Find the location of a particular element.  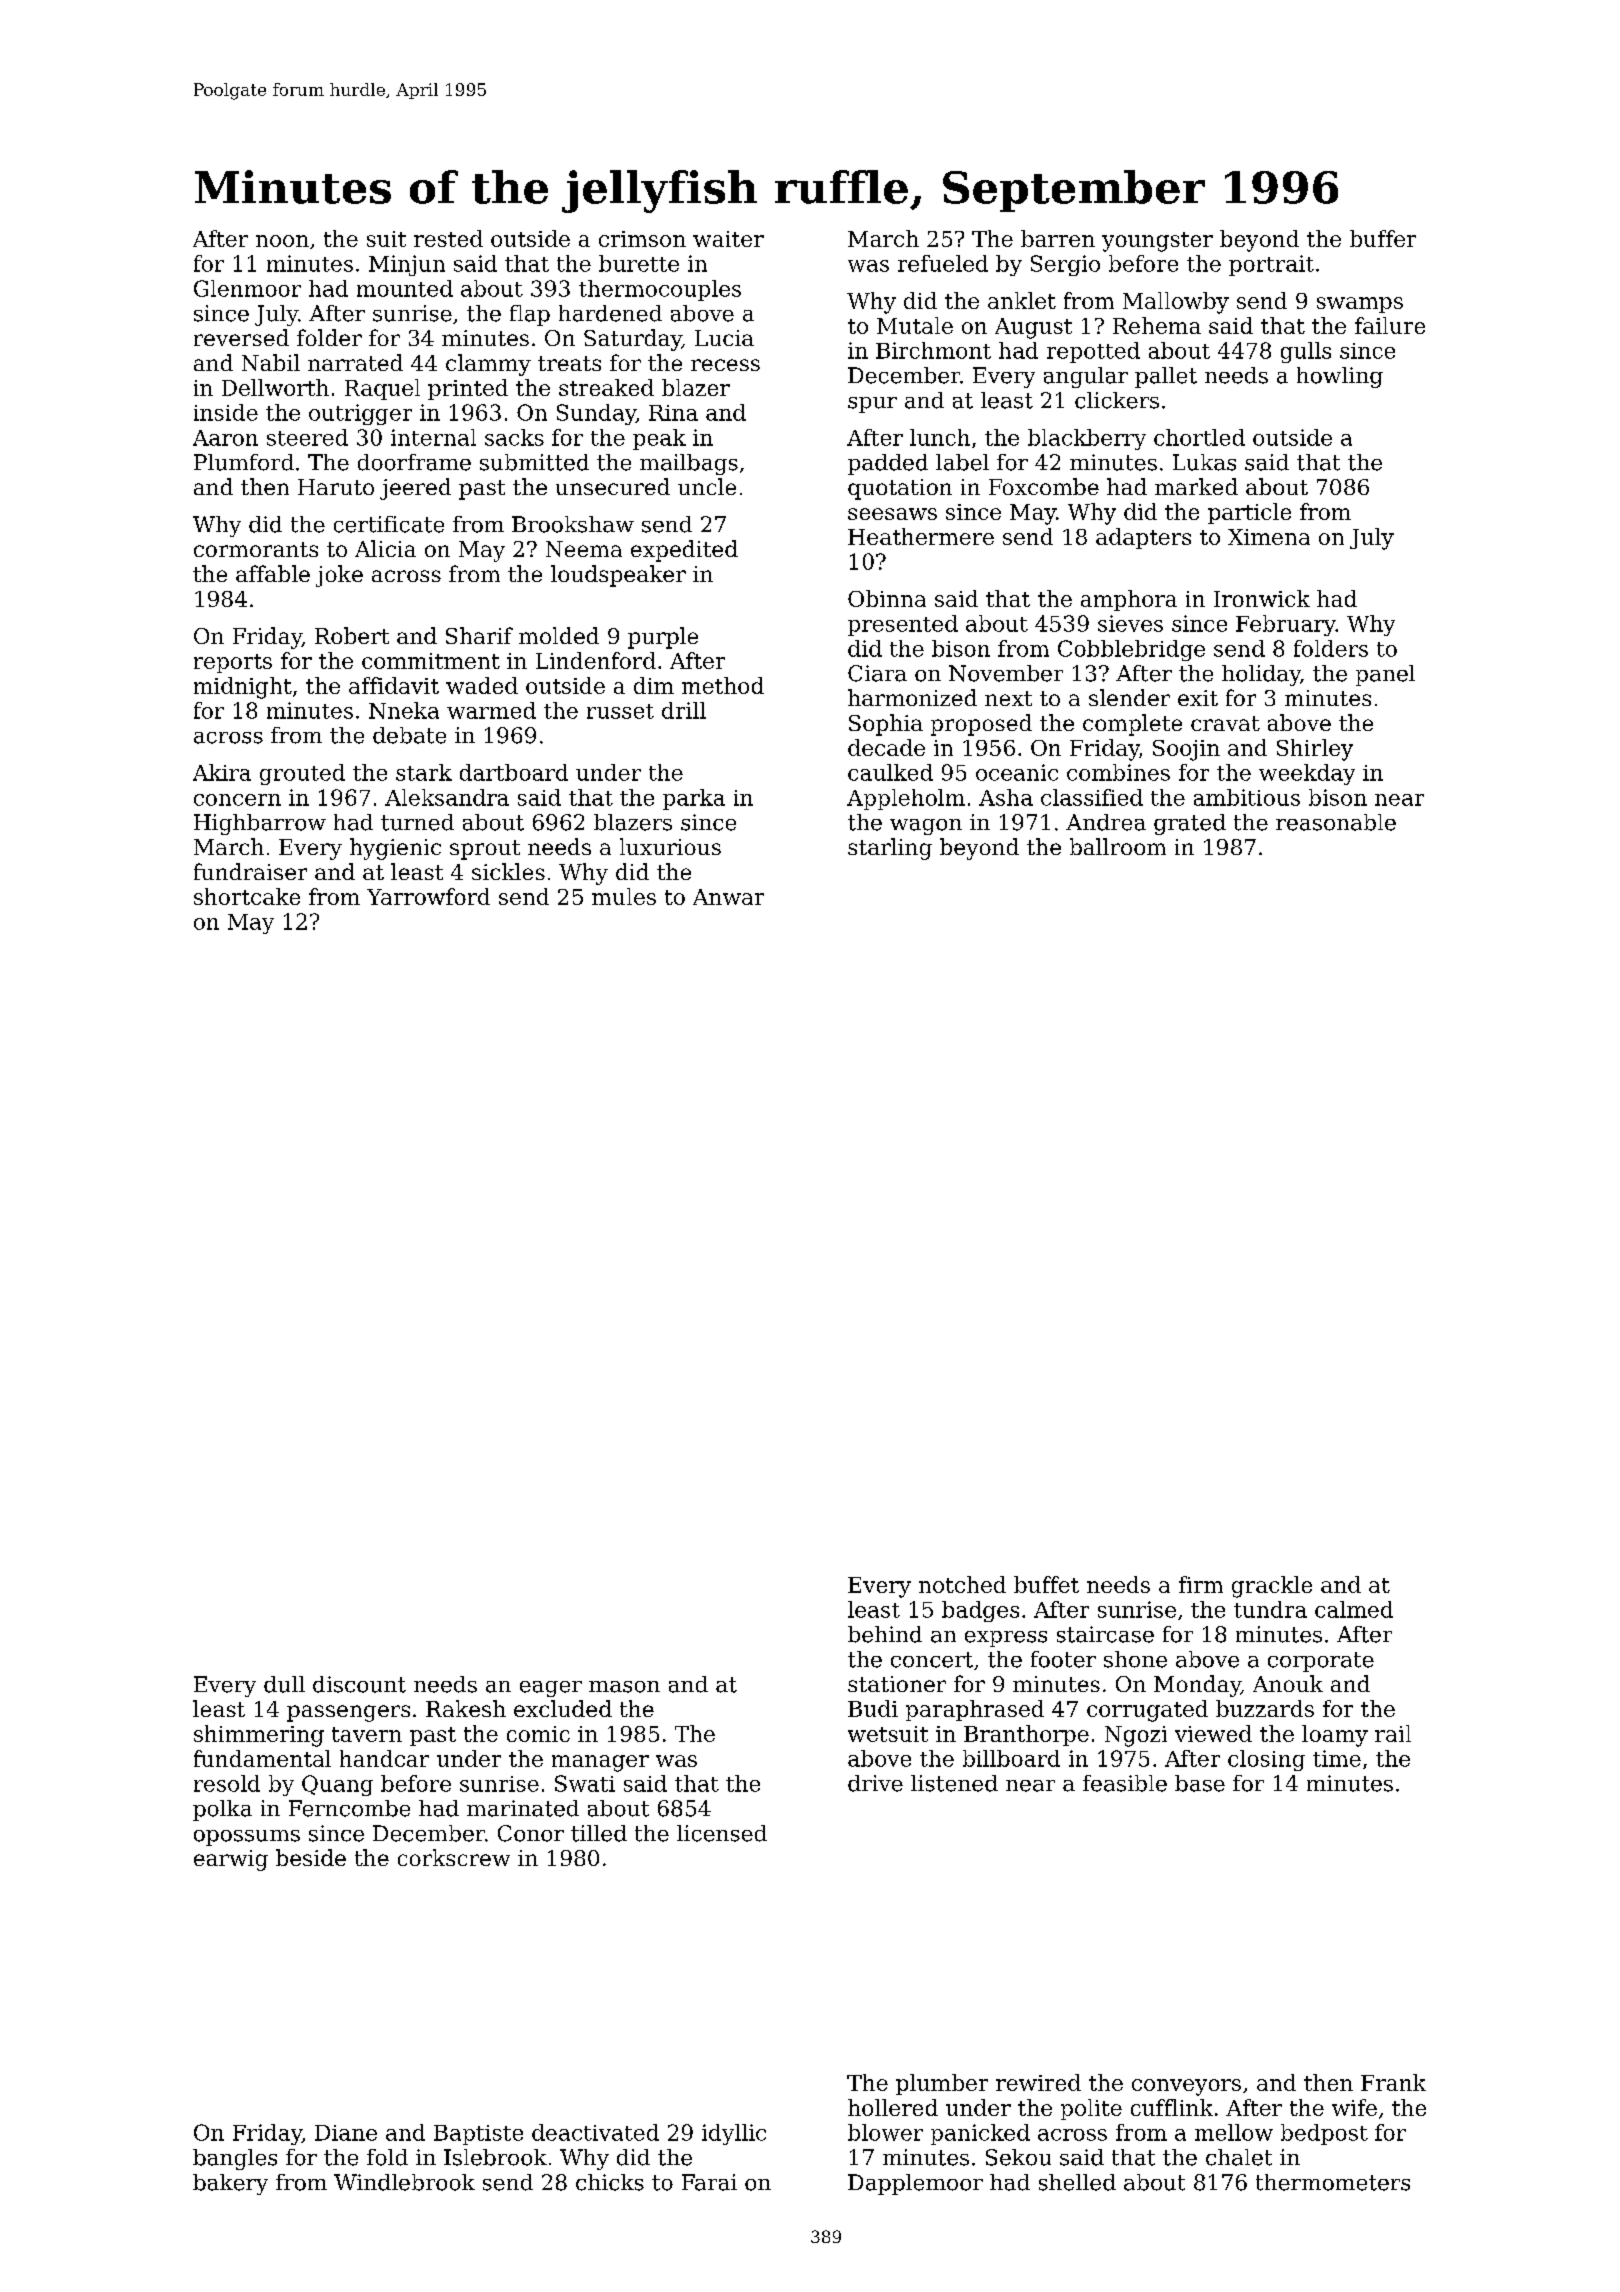

calmed is located at coordinates (1354, 1609).
